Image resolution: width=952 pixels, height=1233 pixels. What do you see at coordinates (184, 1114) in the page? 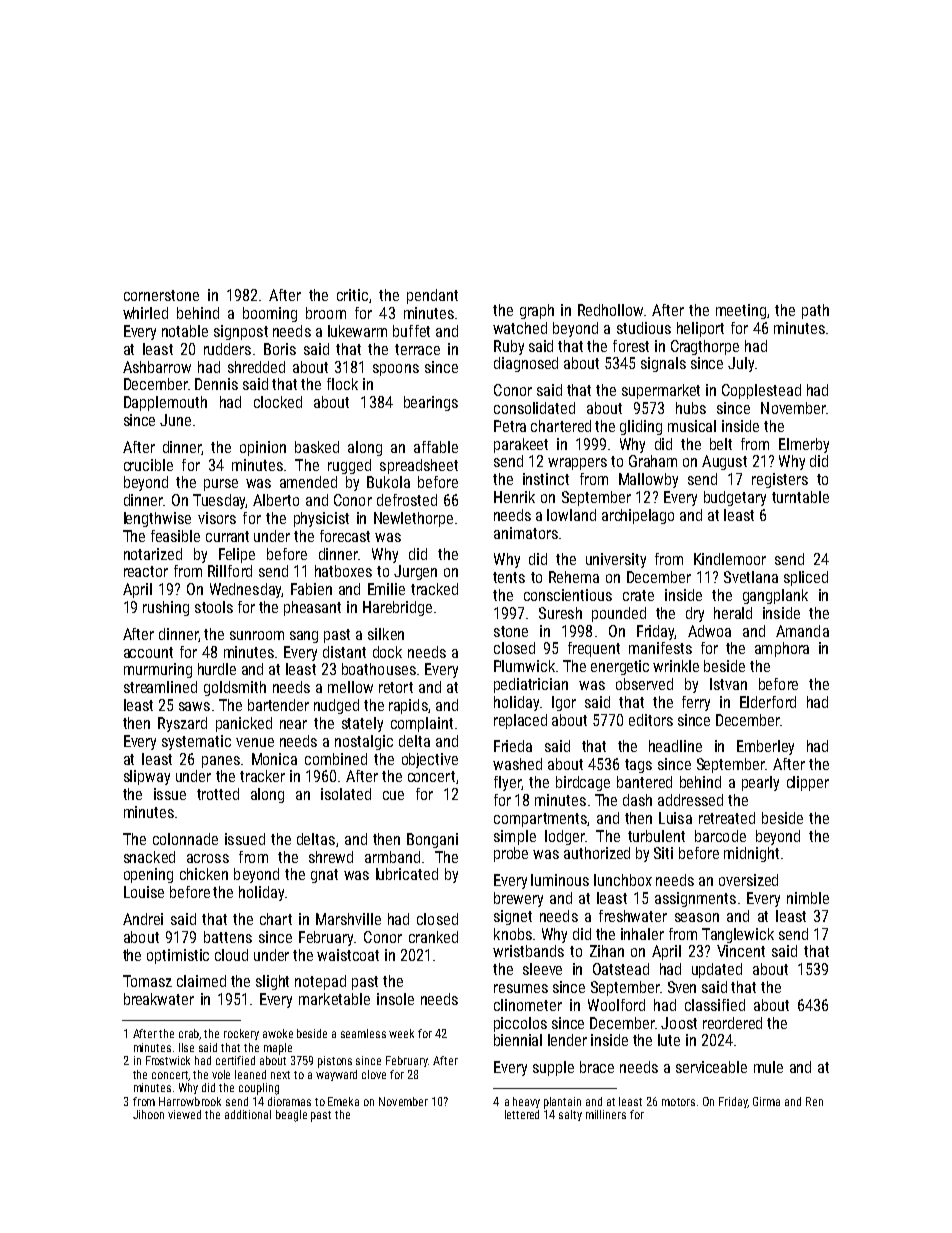
I see `viewed` at bounding box center [184, 1114].
